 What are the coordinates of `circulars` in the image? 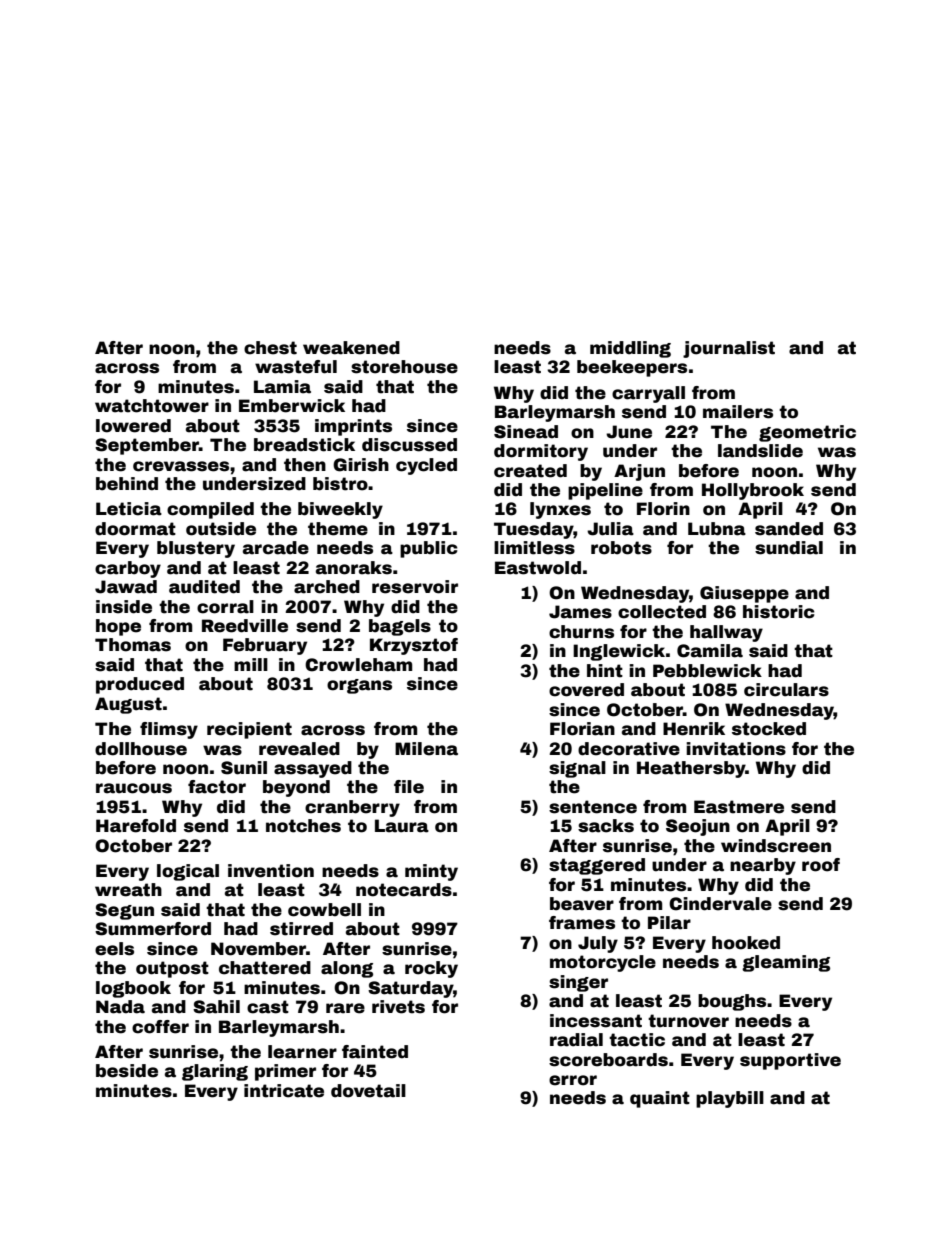 It's located at (786, 690).
